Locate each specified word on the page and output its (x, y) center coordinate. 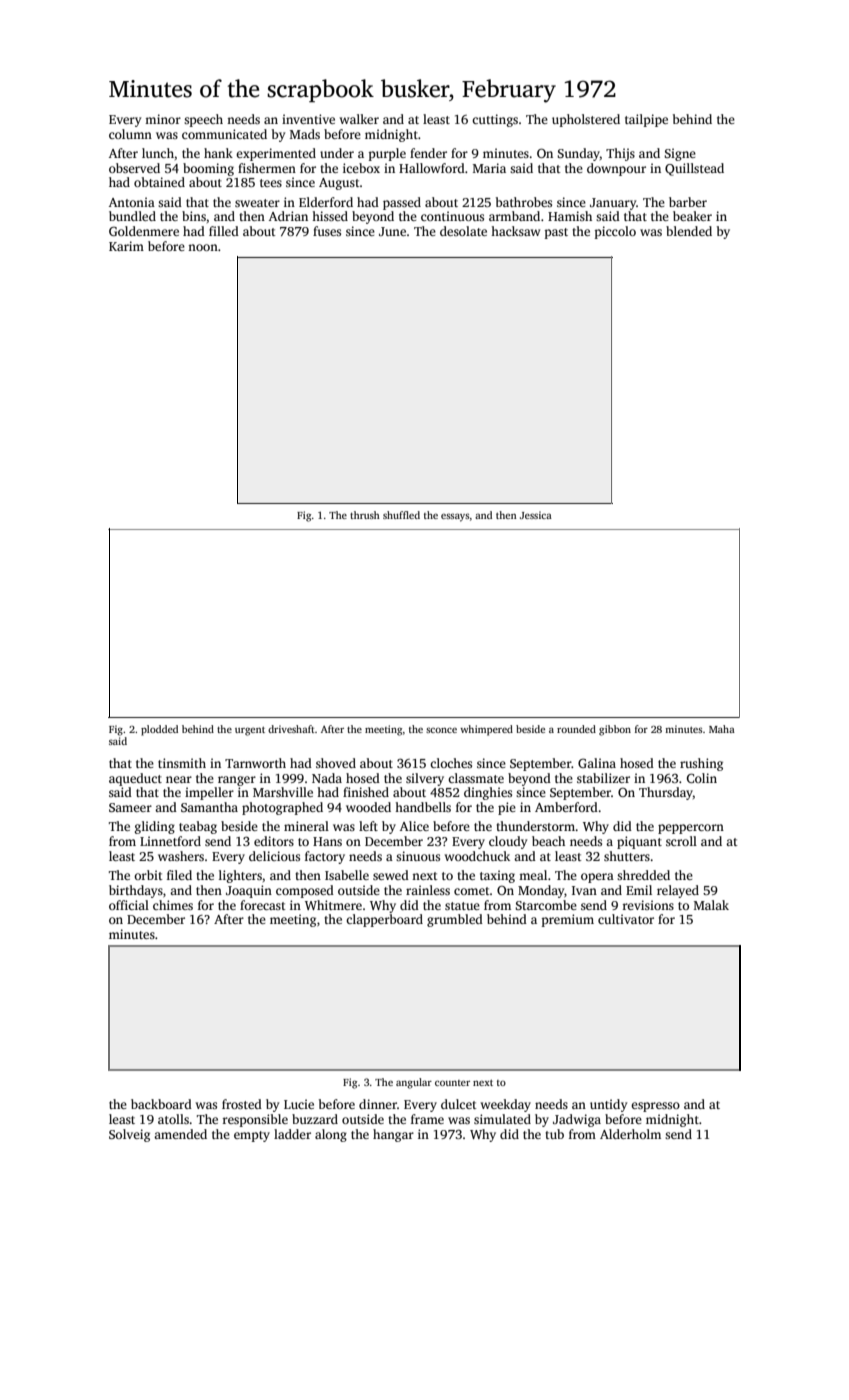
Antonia (132, 202)
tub (554, 1134)
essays (455, 517)
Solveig (129, 1135)
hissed (330, 216)
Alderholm (630, 1134)
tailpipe (646, 120)
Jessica (536, 515)
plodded (159, 730)
